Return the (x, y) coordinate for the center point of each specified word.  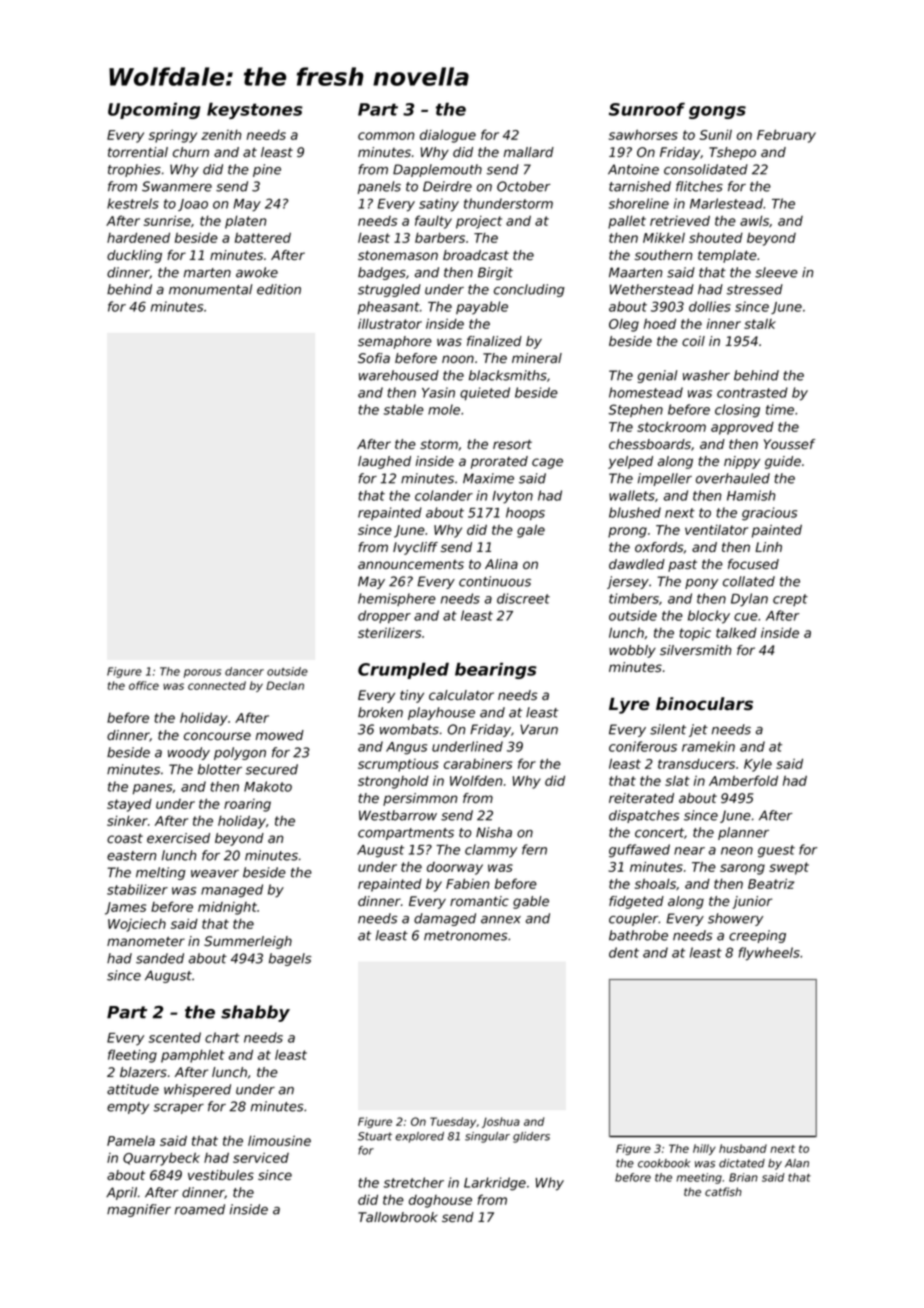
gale (531, 531)
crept (790, 600)
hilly (704, 1149)
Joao (193, 205)
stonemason (398, 255)
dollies (710, 306)
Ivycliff (415, 548)
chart (222, 1037)
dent (624, 952)
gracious (769, 514)
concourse (217, 736)
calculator (461, 695)
